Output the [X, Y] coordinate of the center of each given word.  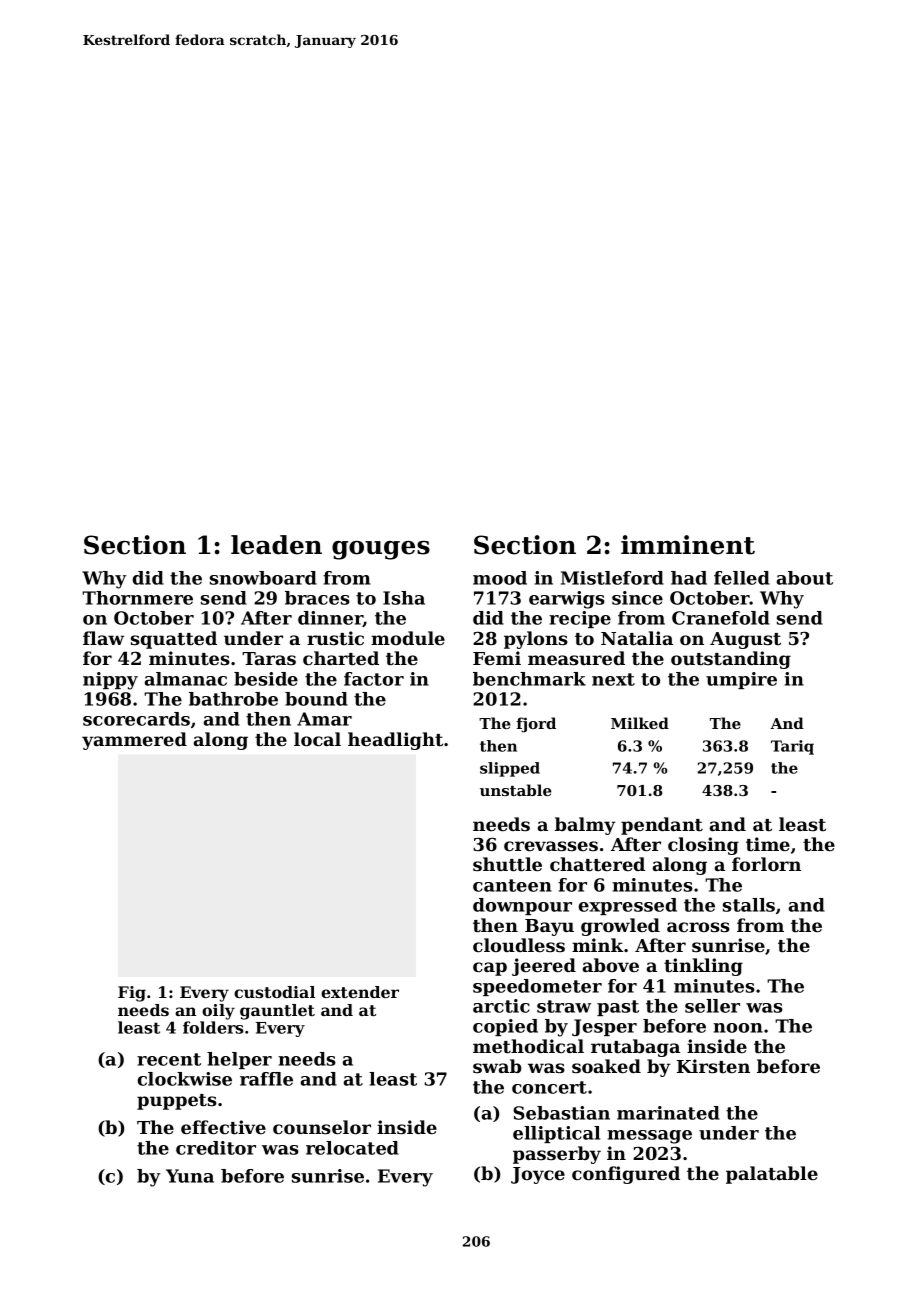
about [805, 578]
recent [169, 1059]
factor [374, 679]
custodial [274, 992]
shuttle [507, 864]
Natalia [637, 638]
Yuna [190, 1176]
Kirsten [713, 1066]
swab [497, 1066]
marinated [668, 1113]
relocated [352, 1148]
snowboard [263, 578]
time [768, 844]
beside [266, 679]
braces [317, 598]
